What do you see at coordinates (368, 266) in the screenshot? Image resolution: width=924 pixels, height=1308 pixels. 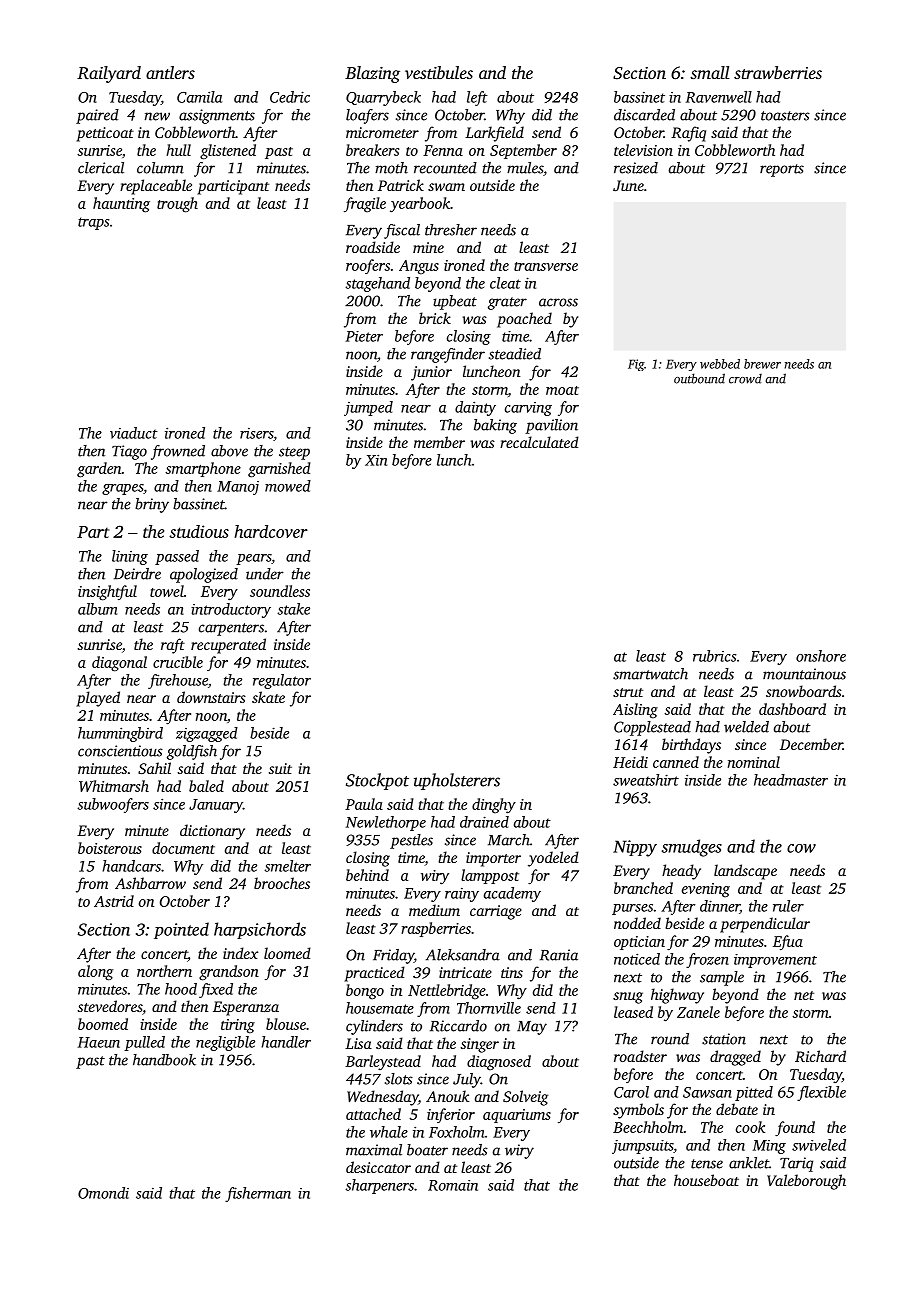 I see `roofers` at bounding box center [368, 266].
